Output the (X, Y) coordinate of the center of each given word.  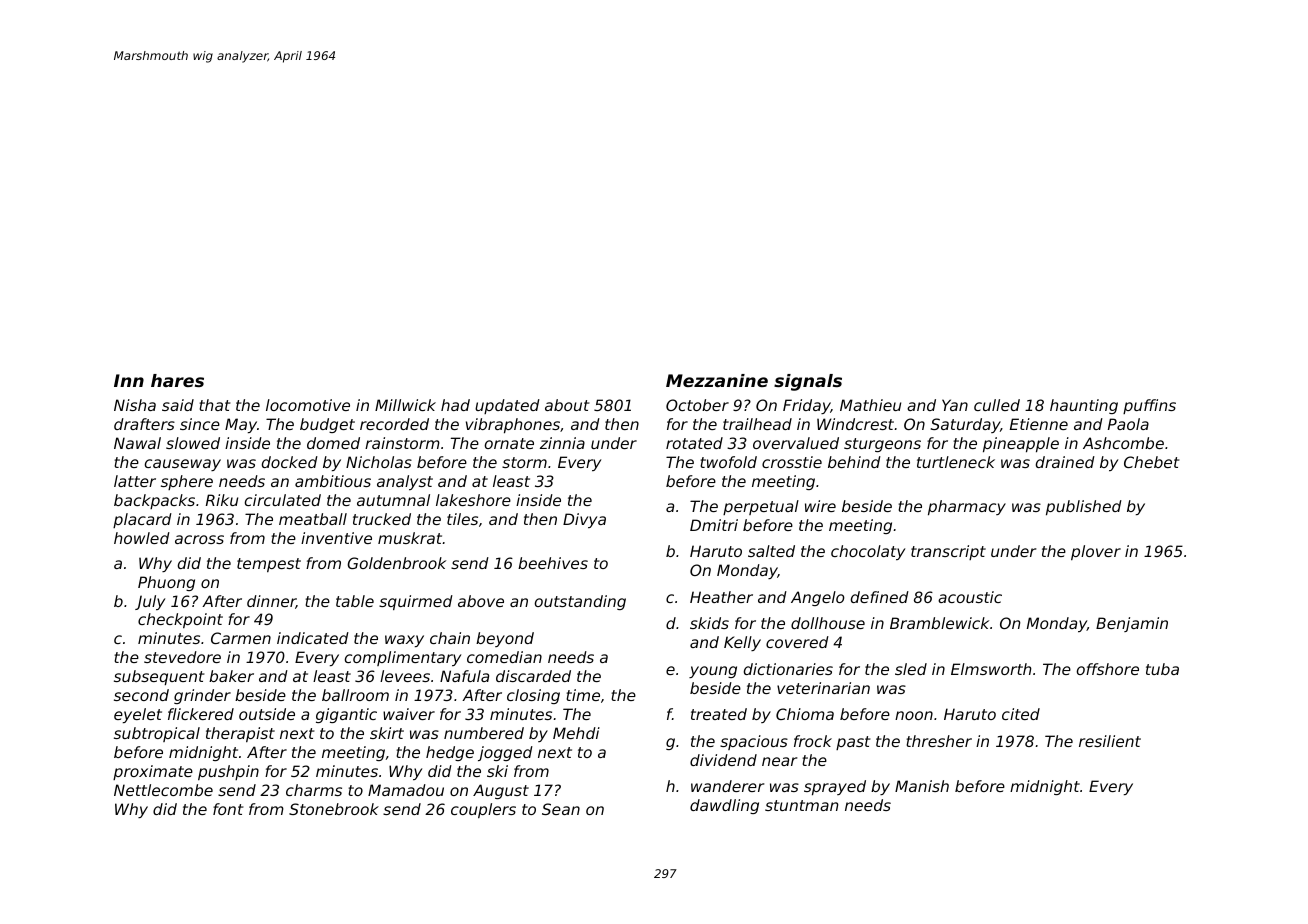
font (228, 809)
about (567, 405)
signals (808, 382)
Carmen (241, 638)
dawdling (724, 806)
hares (177, 380)
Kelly (742, 643)
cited (1021, 714)
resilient (1110, 741)
